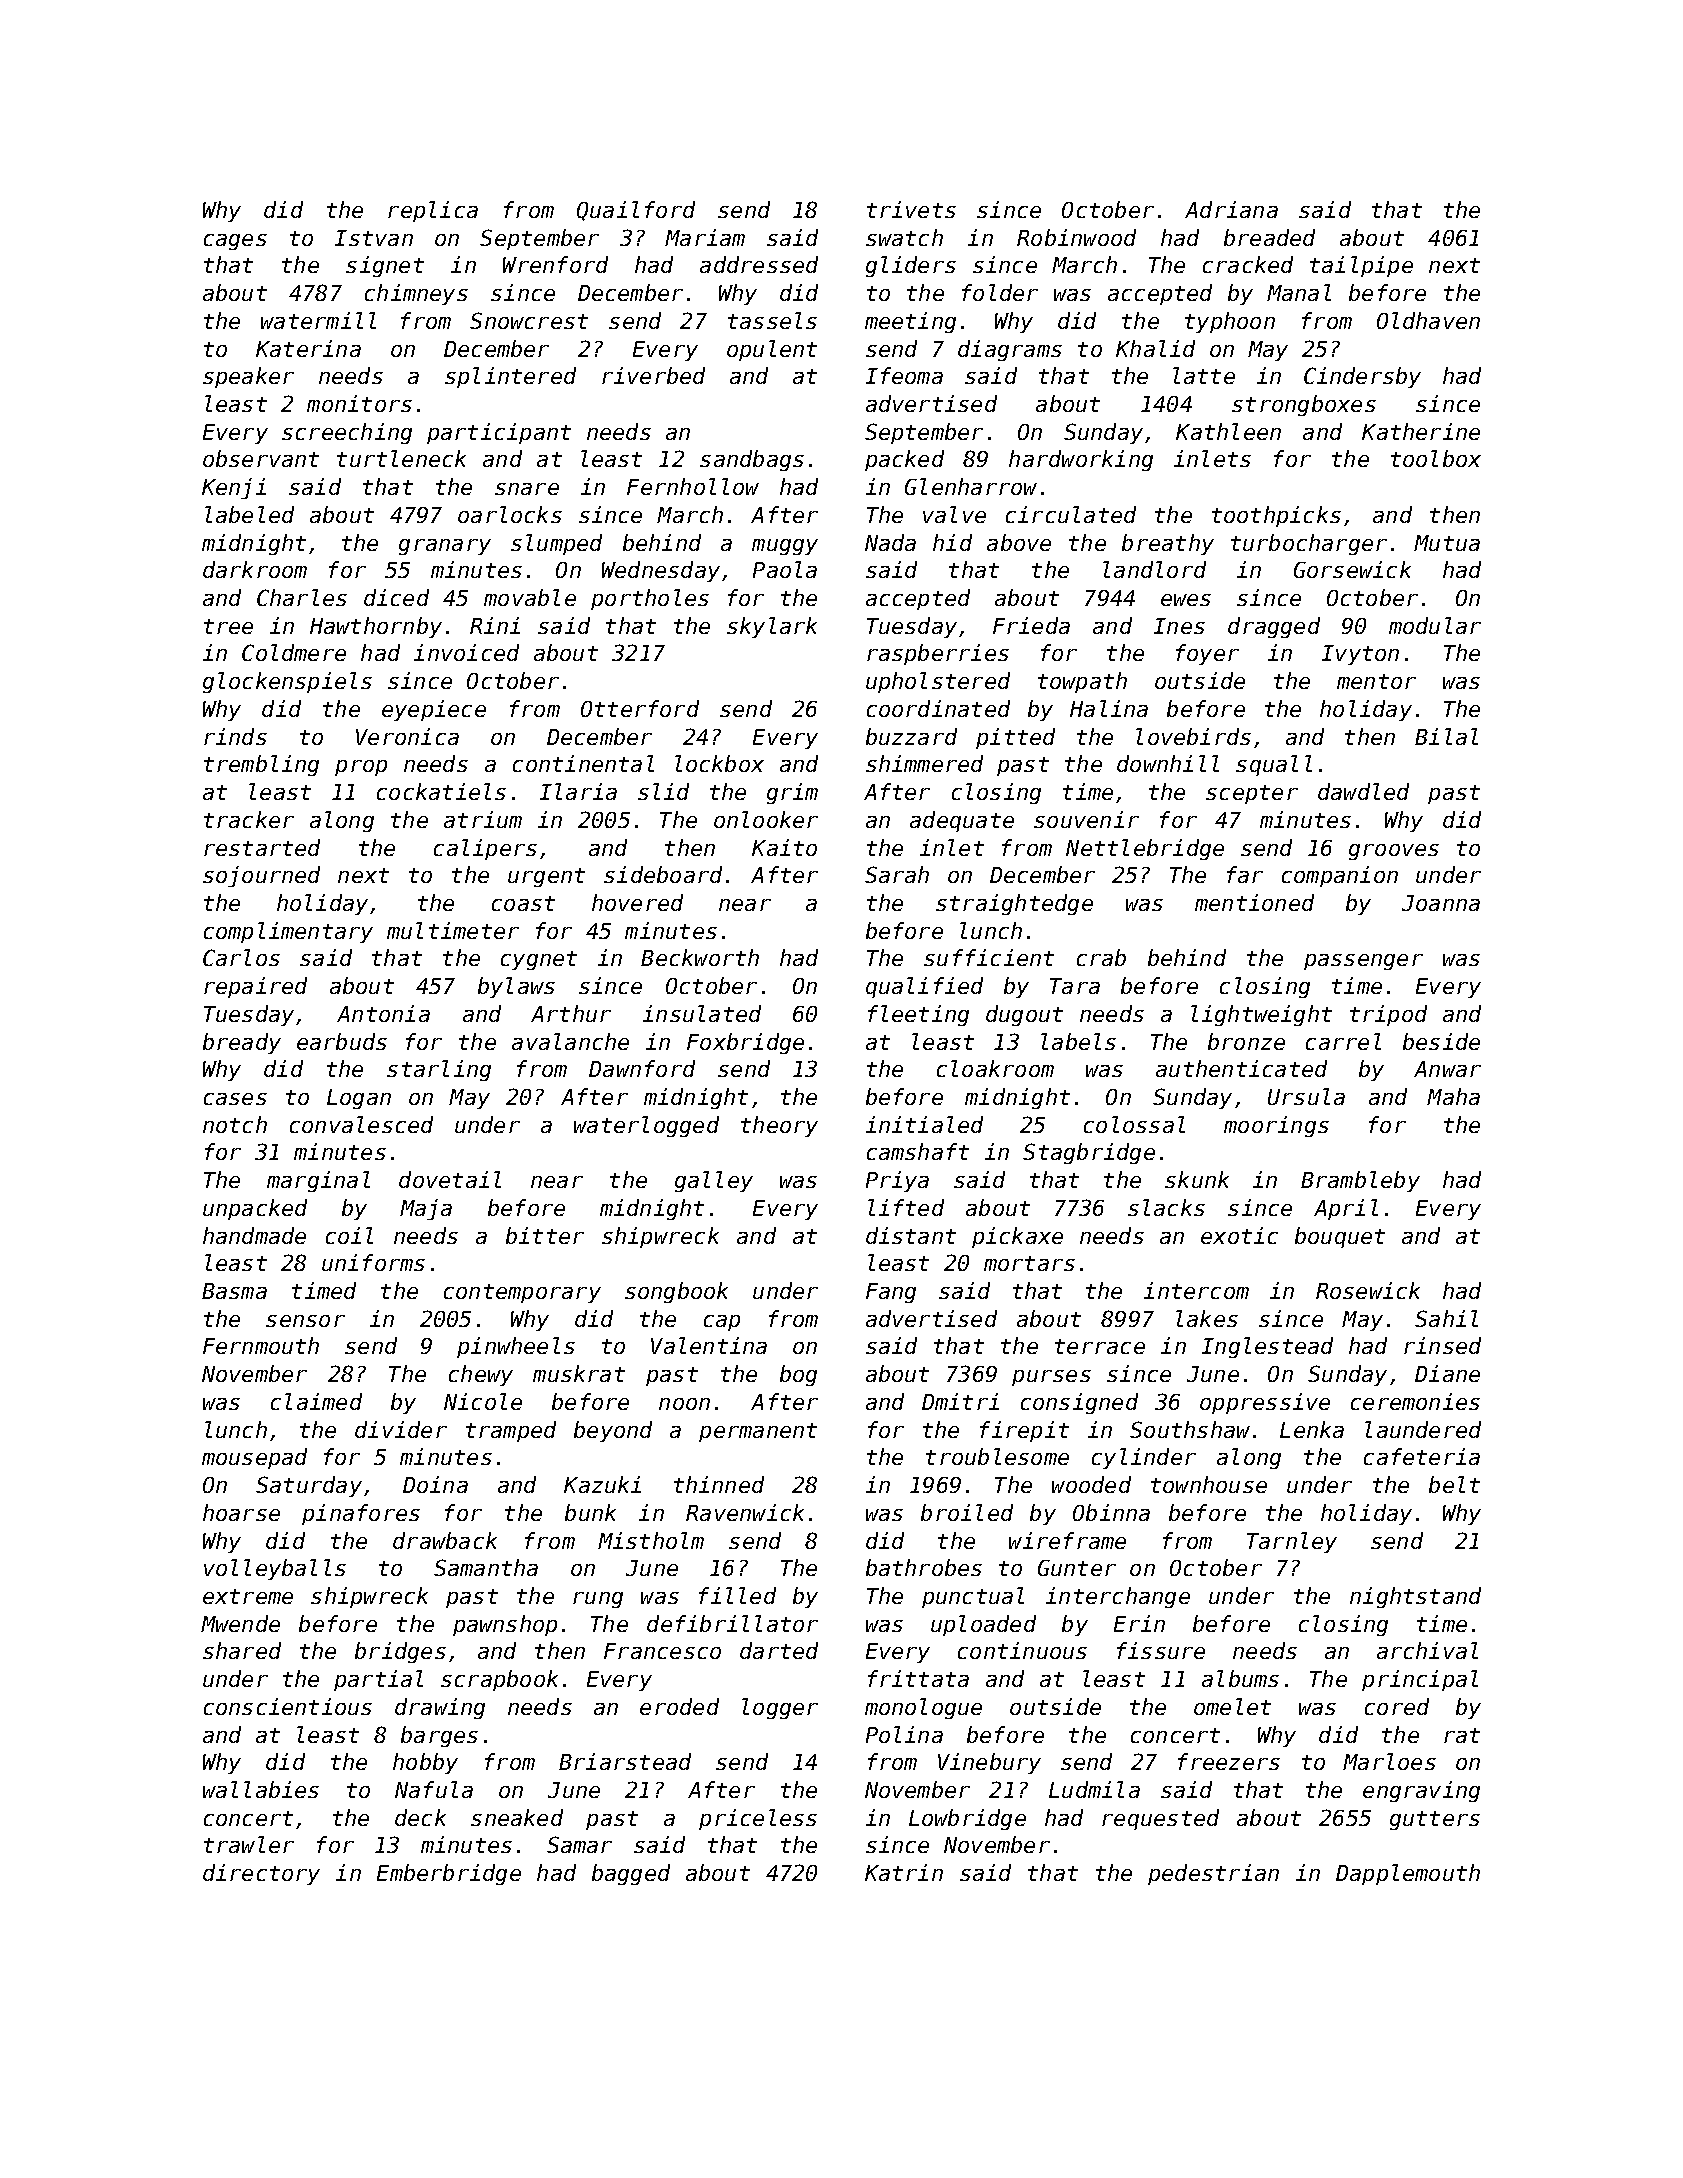 This page has height=2178, width=1683. I want to click on shared, so click(242, 1650).
